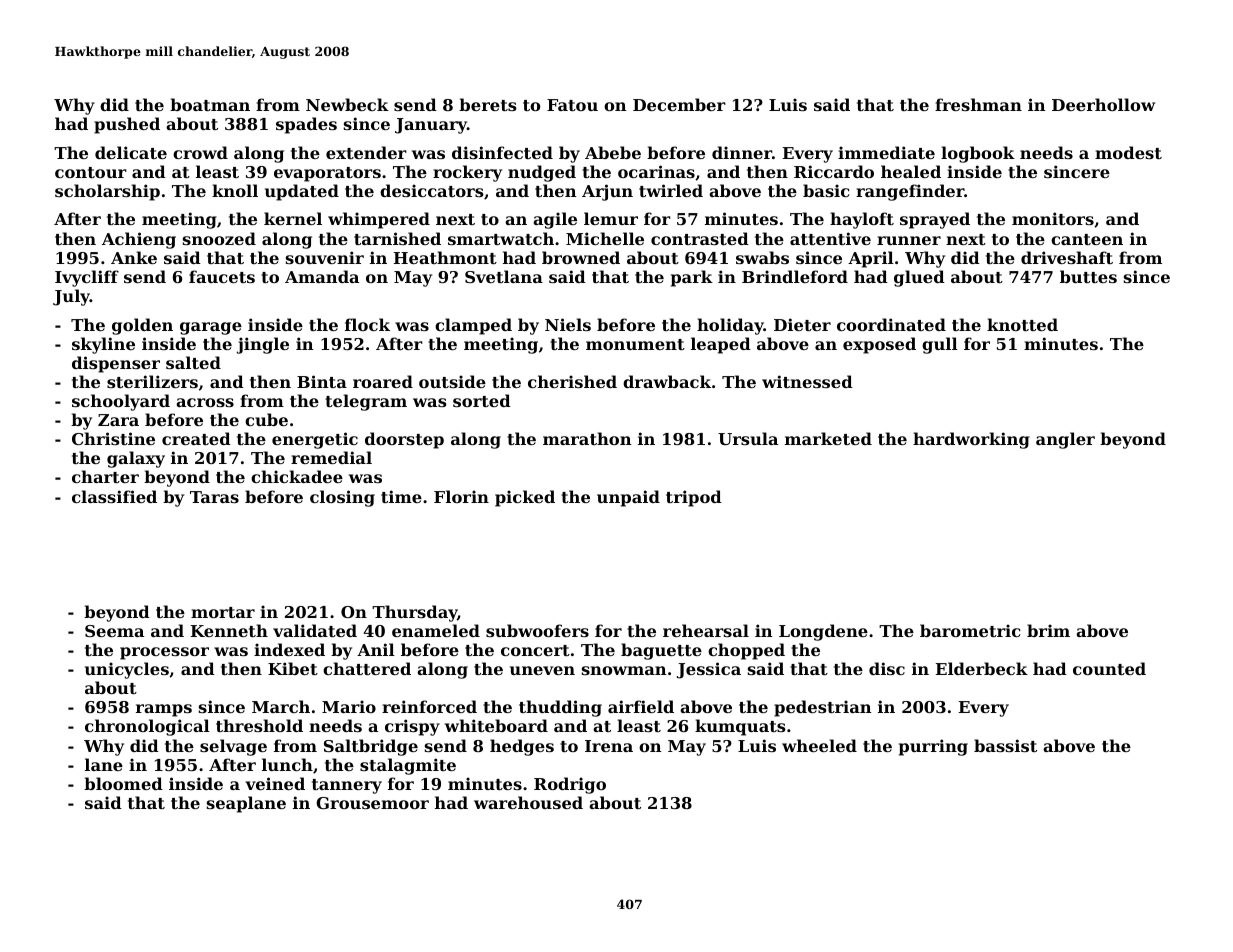  Describe the element at coordinates (667, 381) in the image. I see `drawback` at that location.
